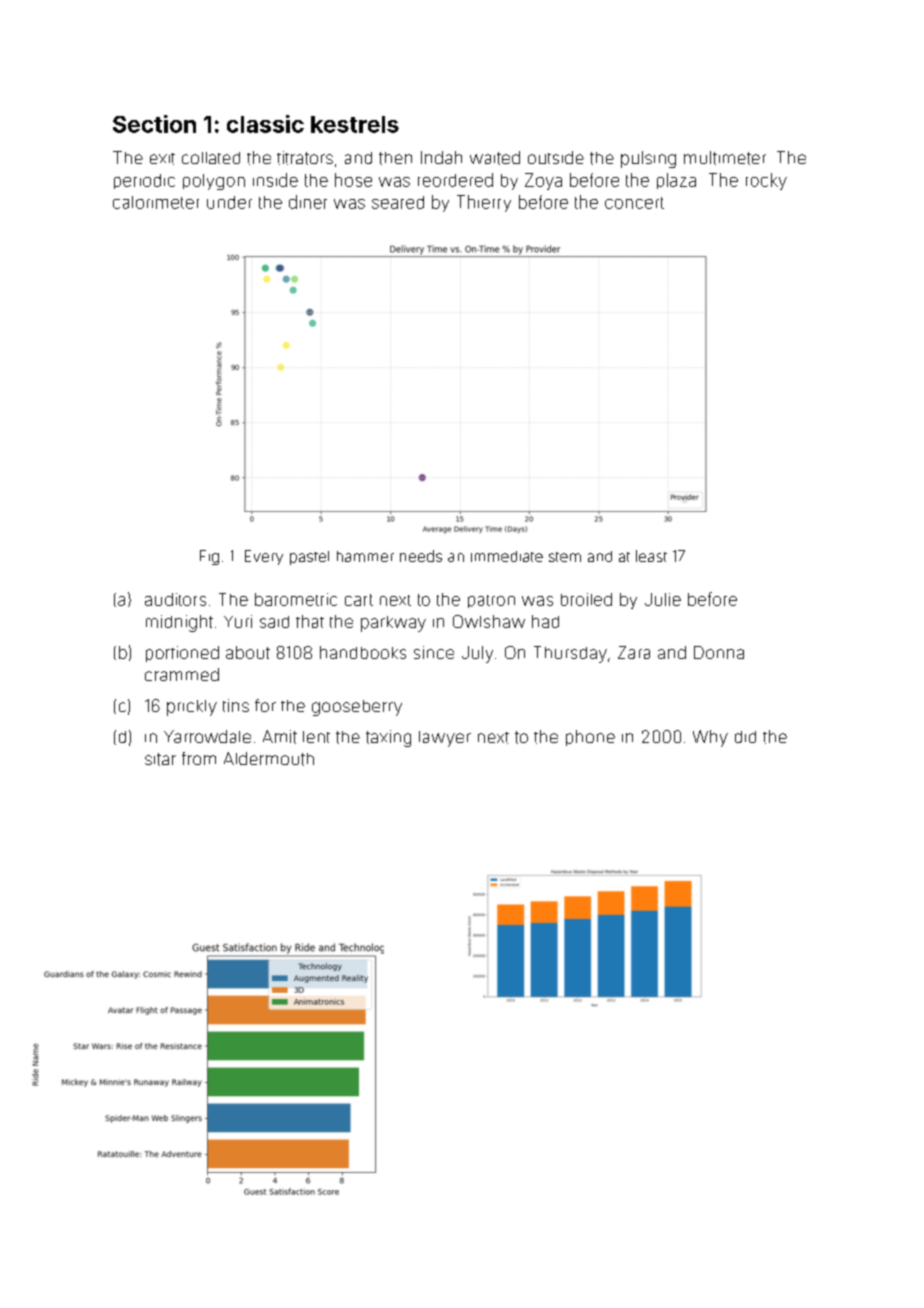  What do you see at coordinates (160, 759) in the document?
I see `sitar` at bounding box center [160, 759].
